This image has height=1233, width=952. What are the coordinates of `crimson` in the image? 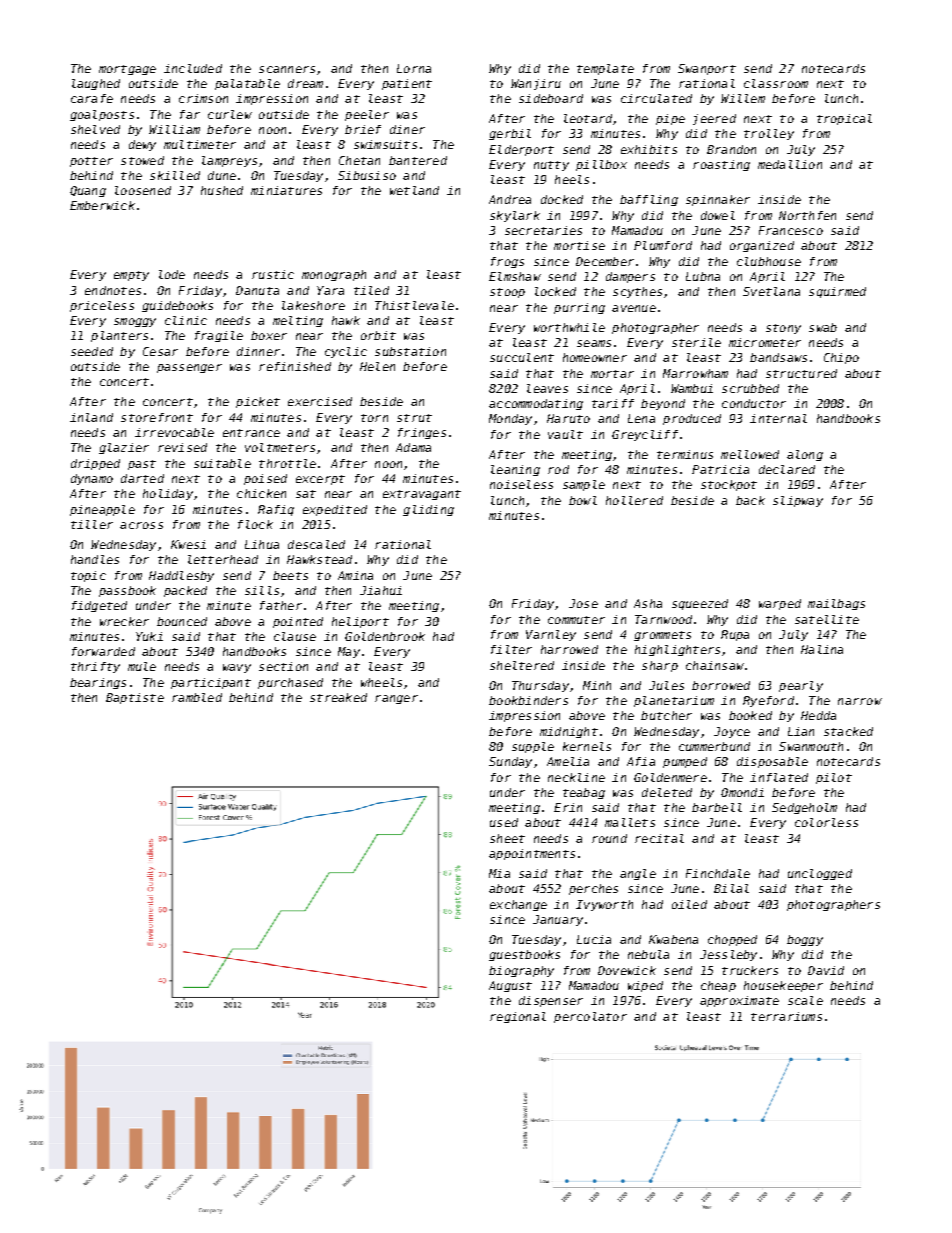 It's located at (203, 98).
